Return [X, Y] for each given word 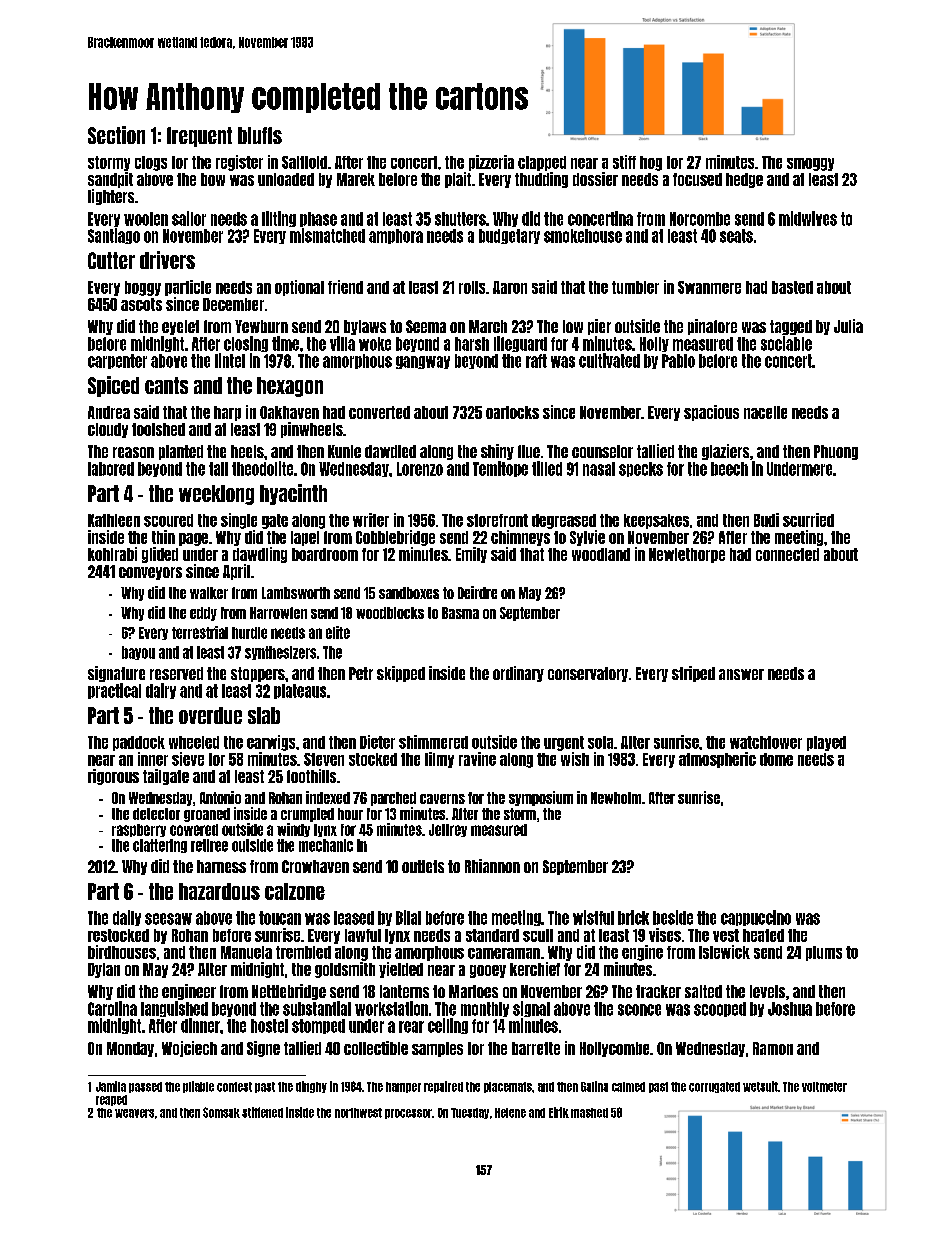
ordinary [518, 674]
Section [116, 135]
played [826, 743]
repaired [443, 1087]
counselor [602, 451]
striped [693, 674]
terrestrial [200, 632]
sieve [188, 759]
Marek [356, 179]
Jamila [111, 1086]
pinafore [712, 327]
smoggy [810, 164]
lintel [230, 360]
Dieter [377, 742]
